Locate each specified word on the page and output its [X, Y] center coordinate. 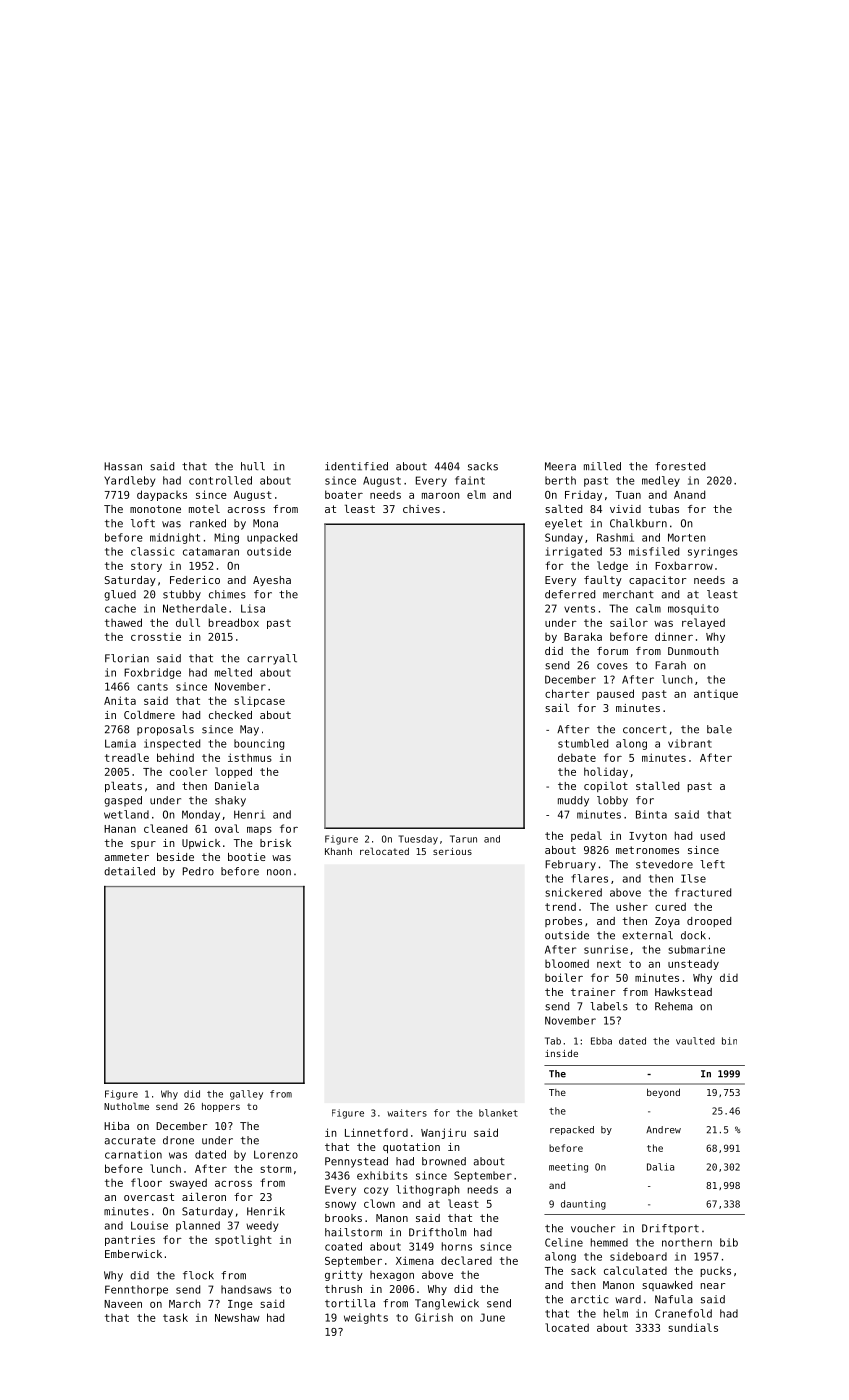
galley [246, 1095]
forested [680, 466]
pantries [130, 1240]
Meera [560, 466]
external [647, 935]
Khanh [338, 851]
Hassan [123, 466]
